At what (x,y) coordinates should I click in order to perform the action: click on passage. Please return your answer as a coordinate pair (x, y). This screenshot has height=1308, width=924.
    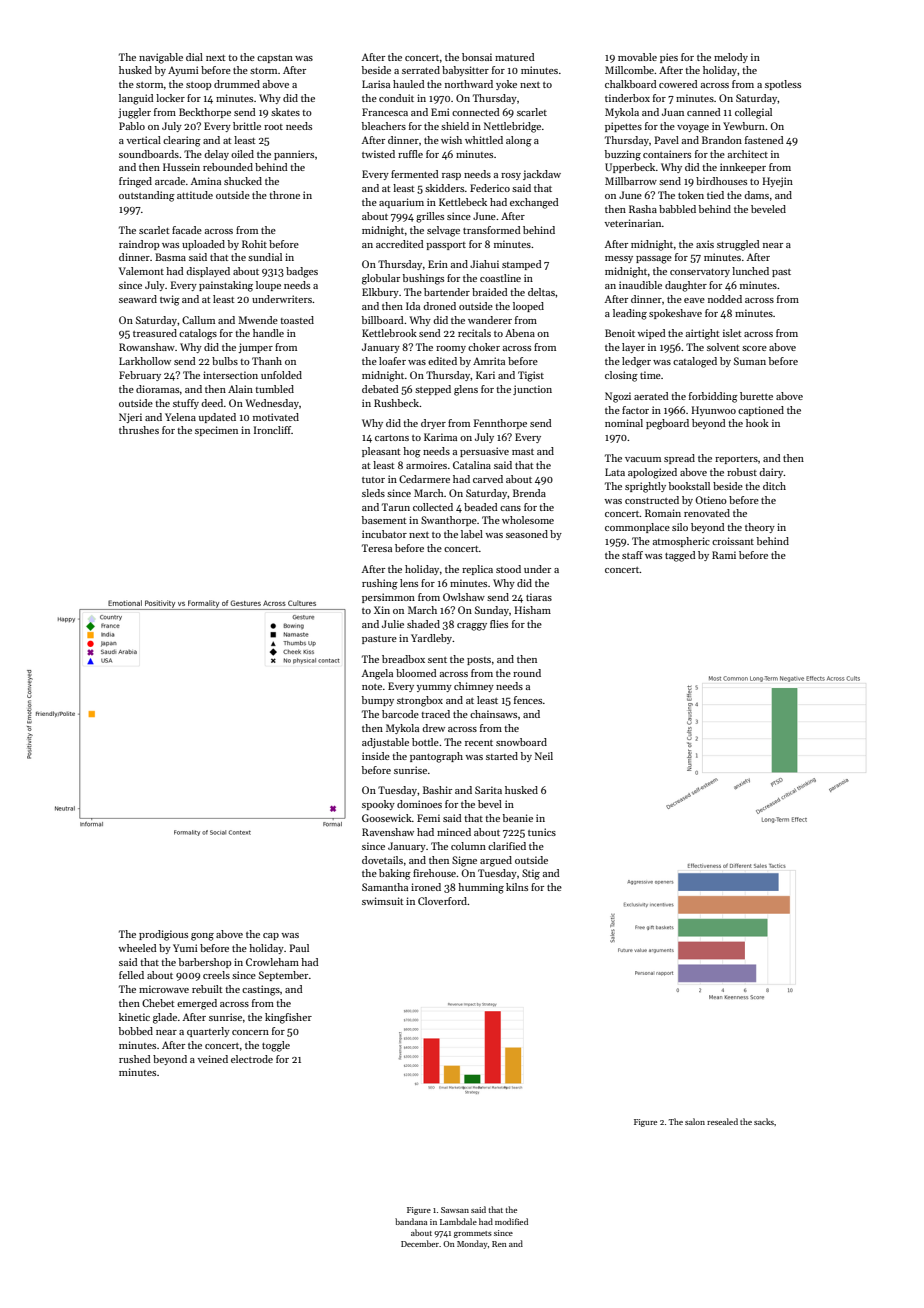
    Looking at the image, I should click on (654, 260).
